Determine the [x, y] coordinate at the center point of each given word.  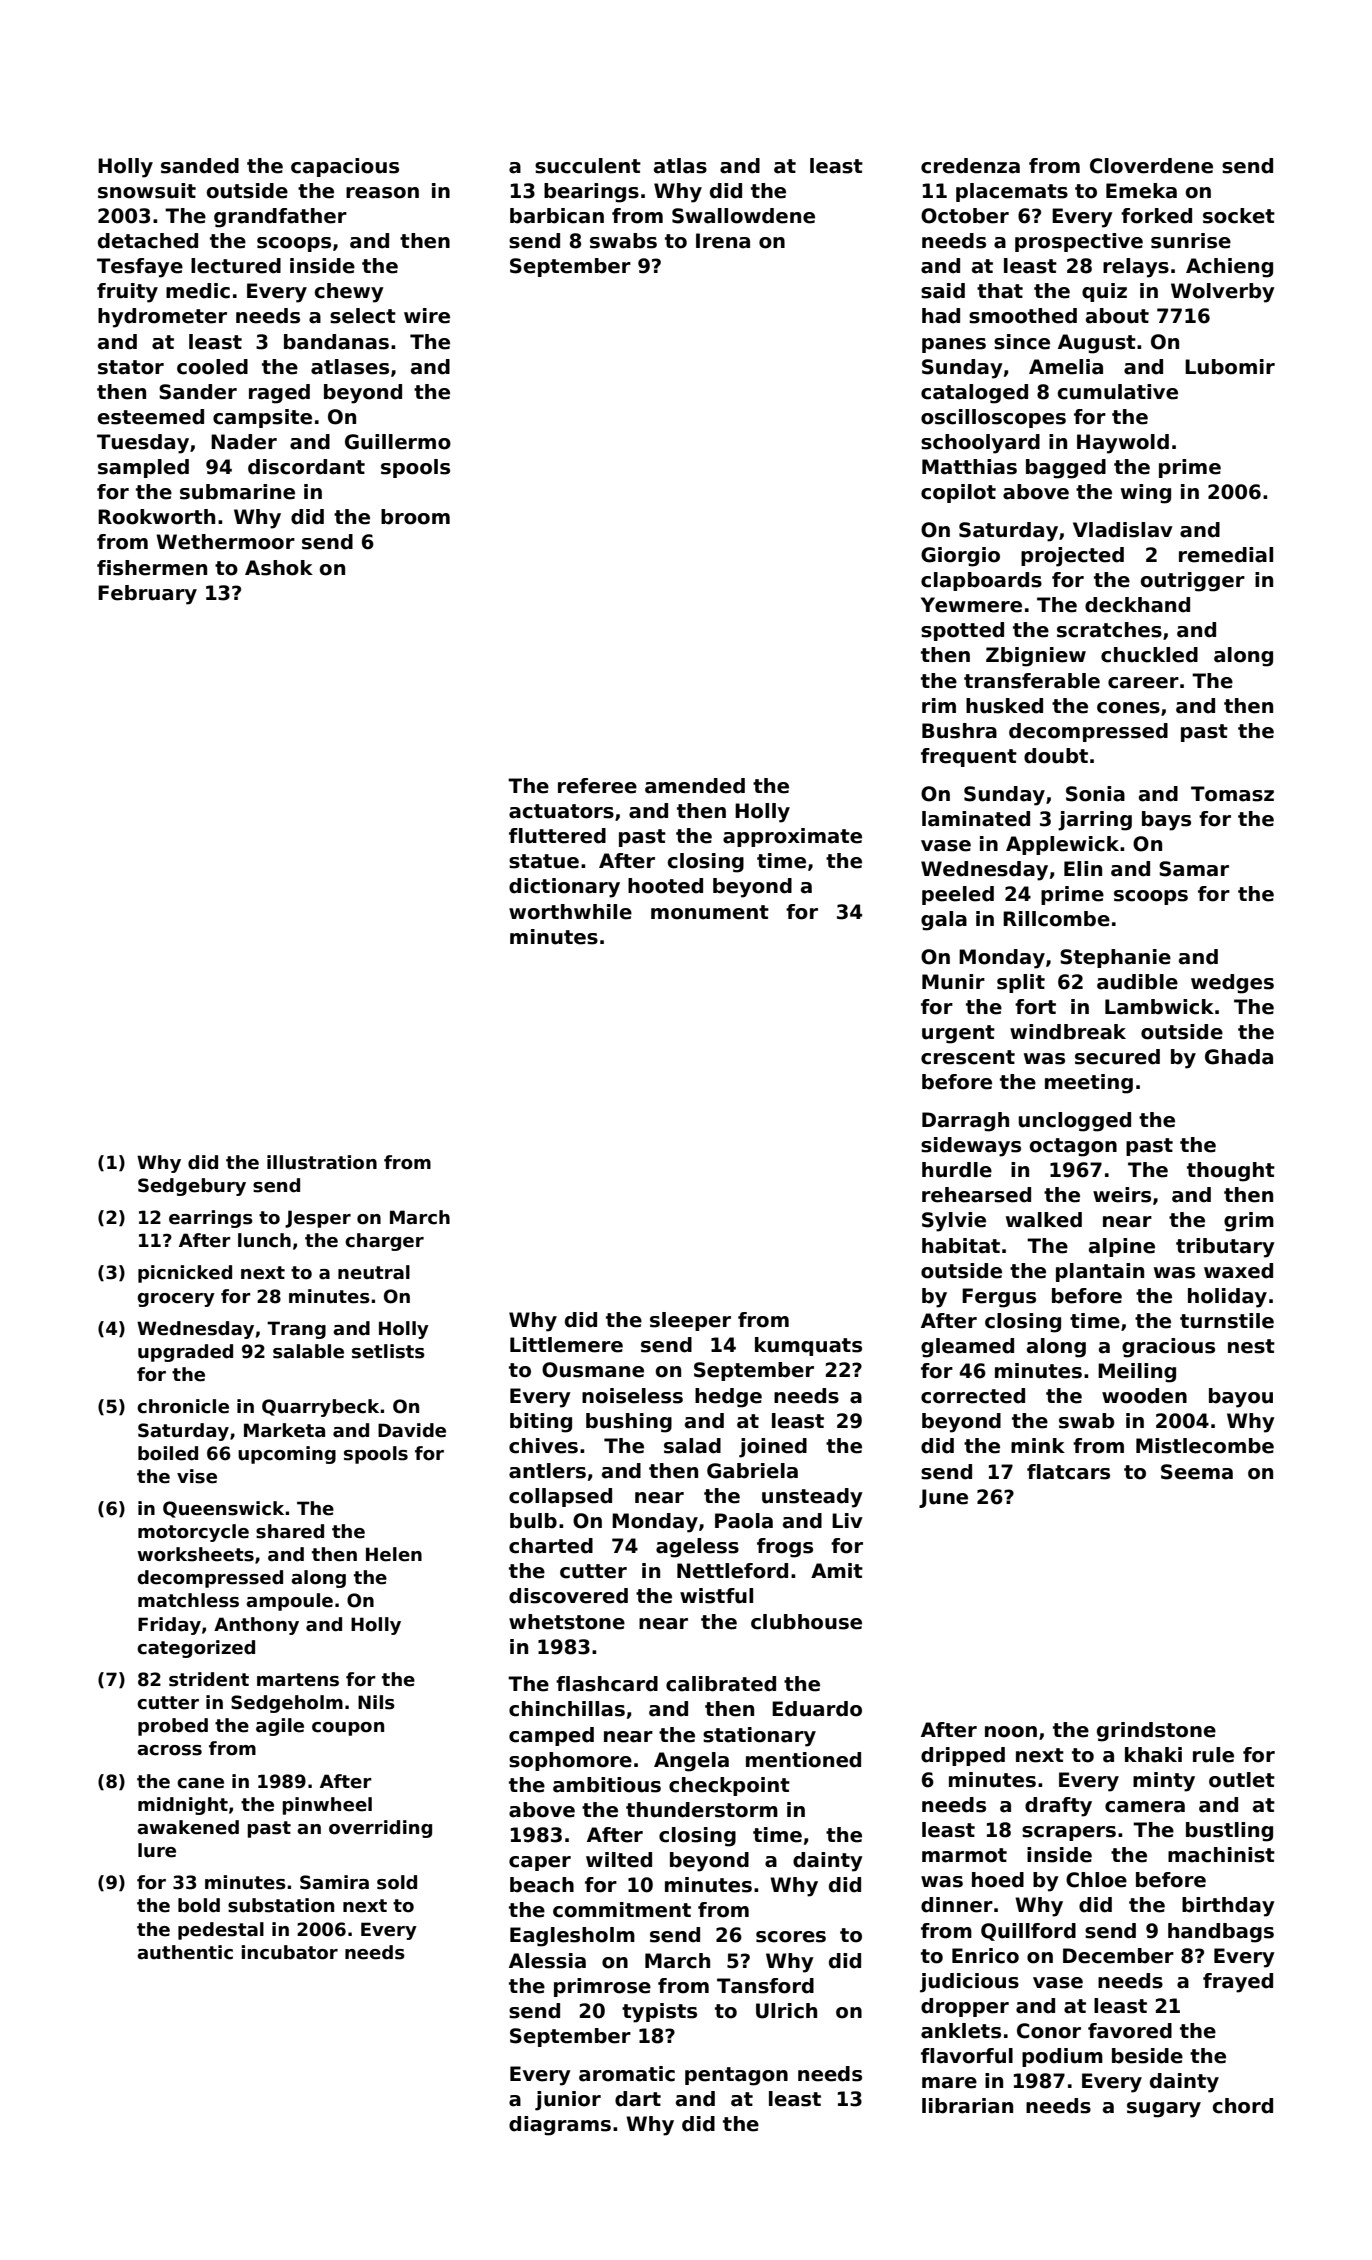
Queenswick [223, 1509]
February [147, 595]
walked [1044, 1220]
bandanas [336, 342]
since [1022, 342]
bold [199, 1905]
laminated [976, 819]
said [943, 291]
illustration [322, 1162]
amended [695, 786]
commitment [622, 1910]
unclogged [1075, 1122]
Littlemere [566, 1345]
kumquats [808, 1346]
